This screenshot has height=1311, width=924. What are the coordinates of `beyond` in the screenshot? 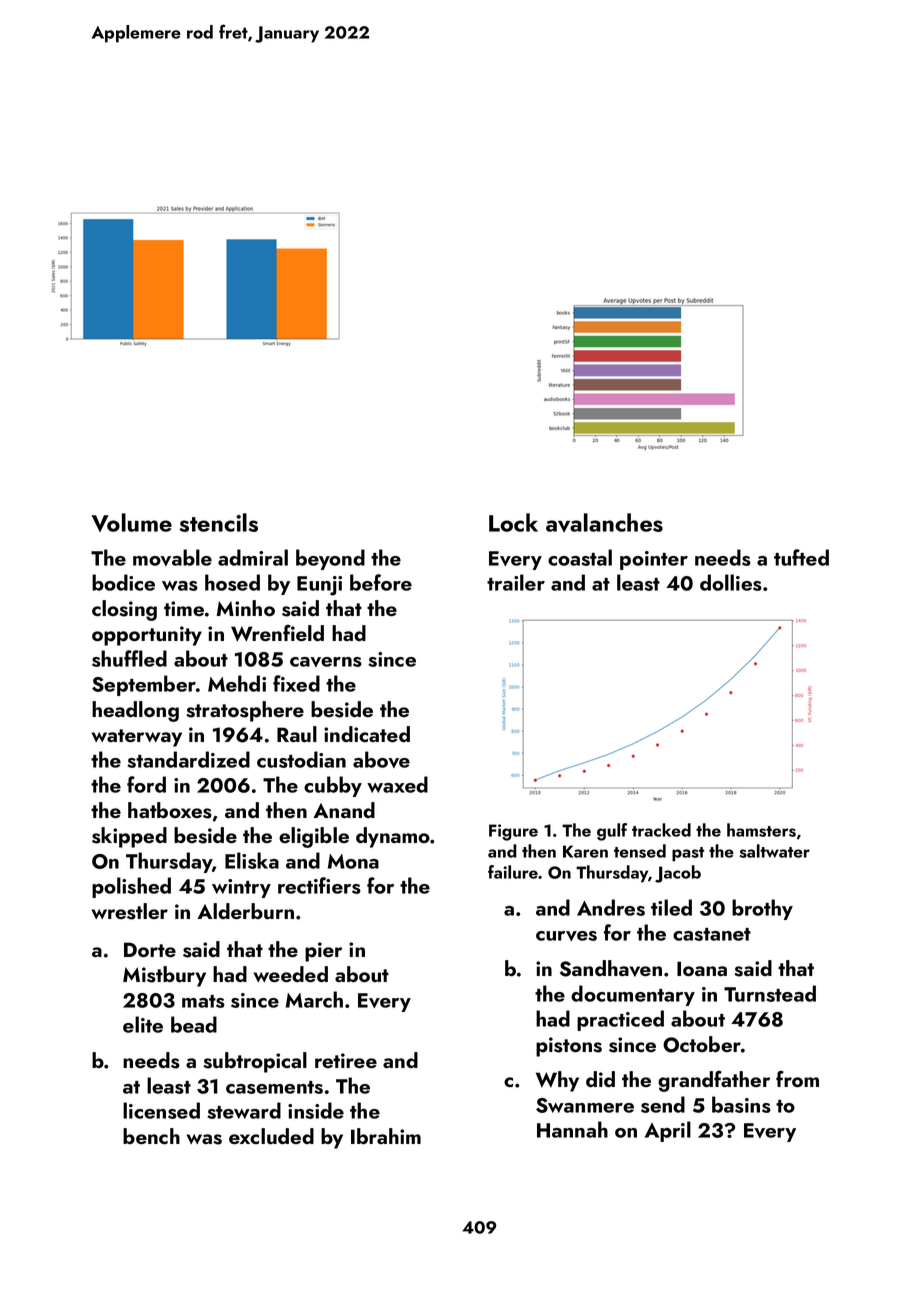 It's located at (330, 559).
